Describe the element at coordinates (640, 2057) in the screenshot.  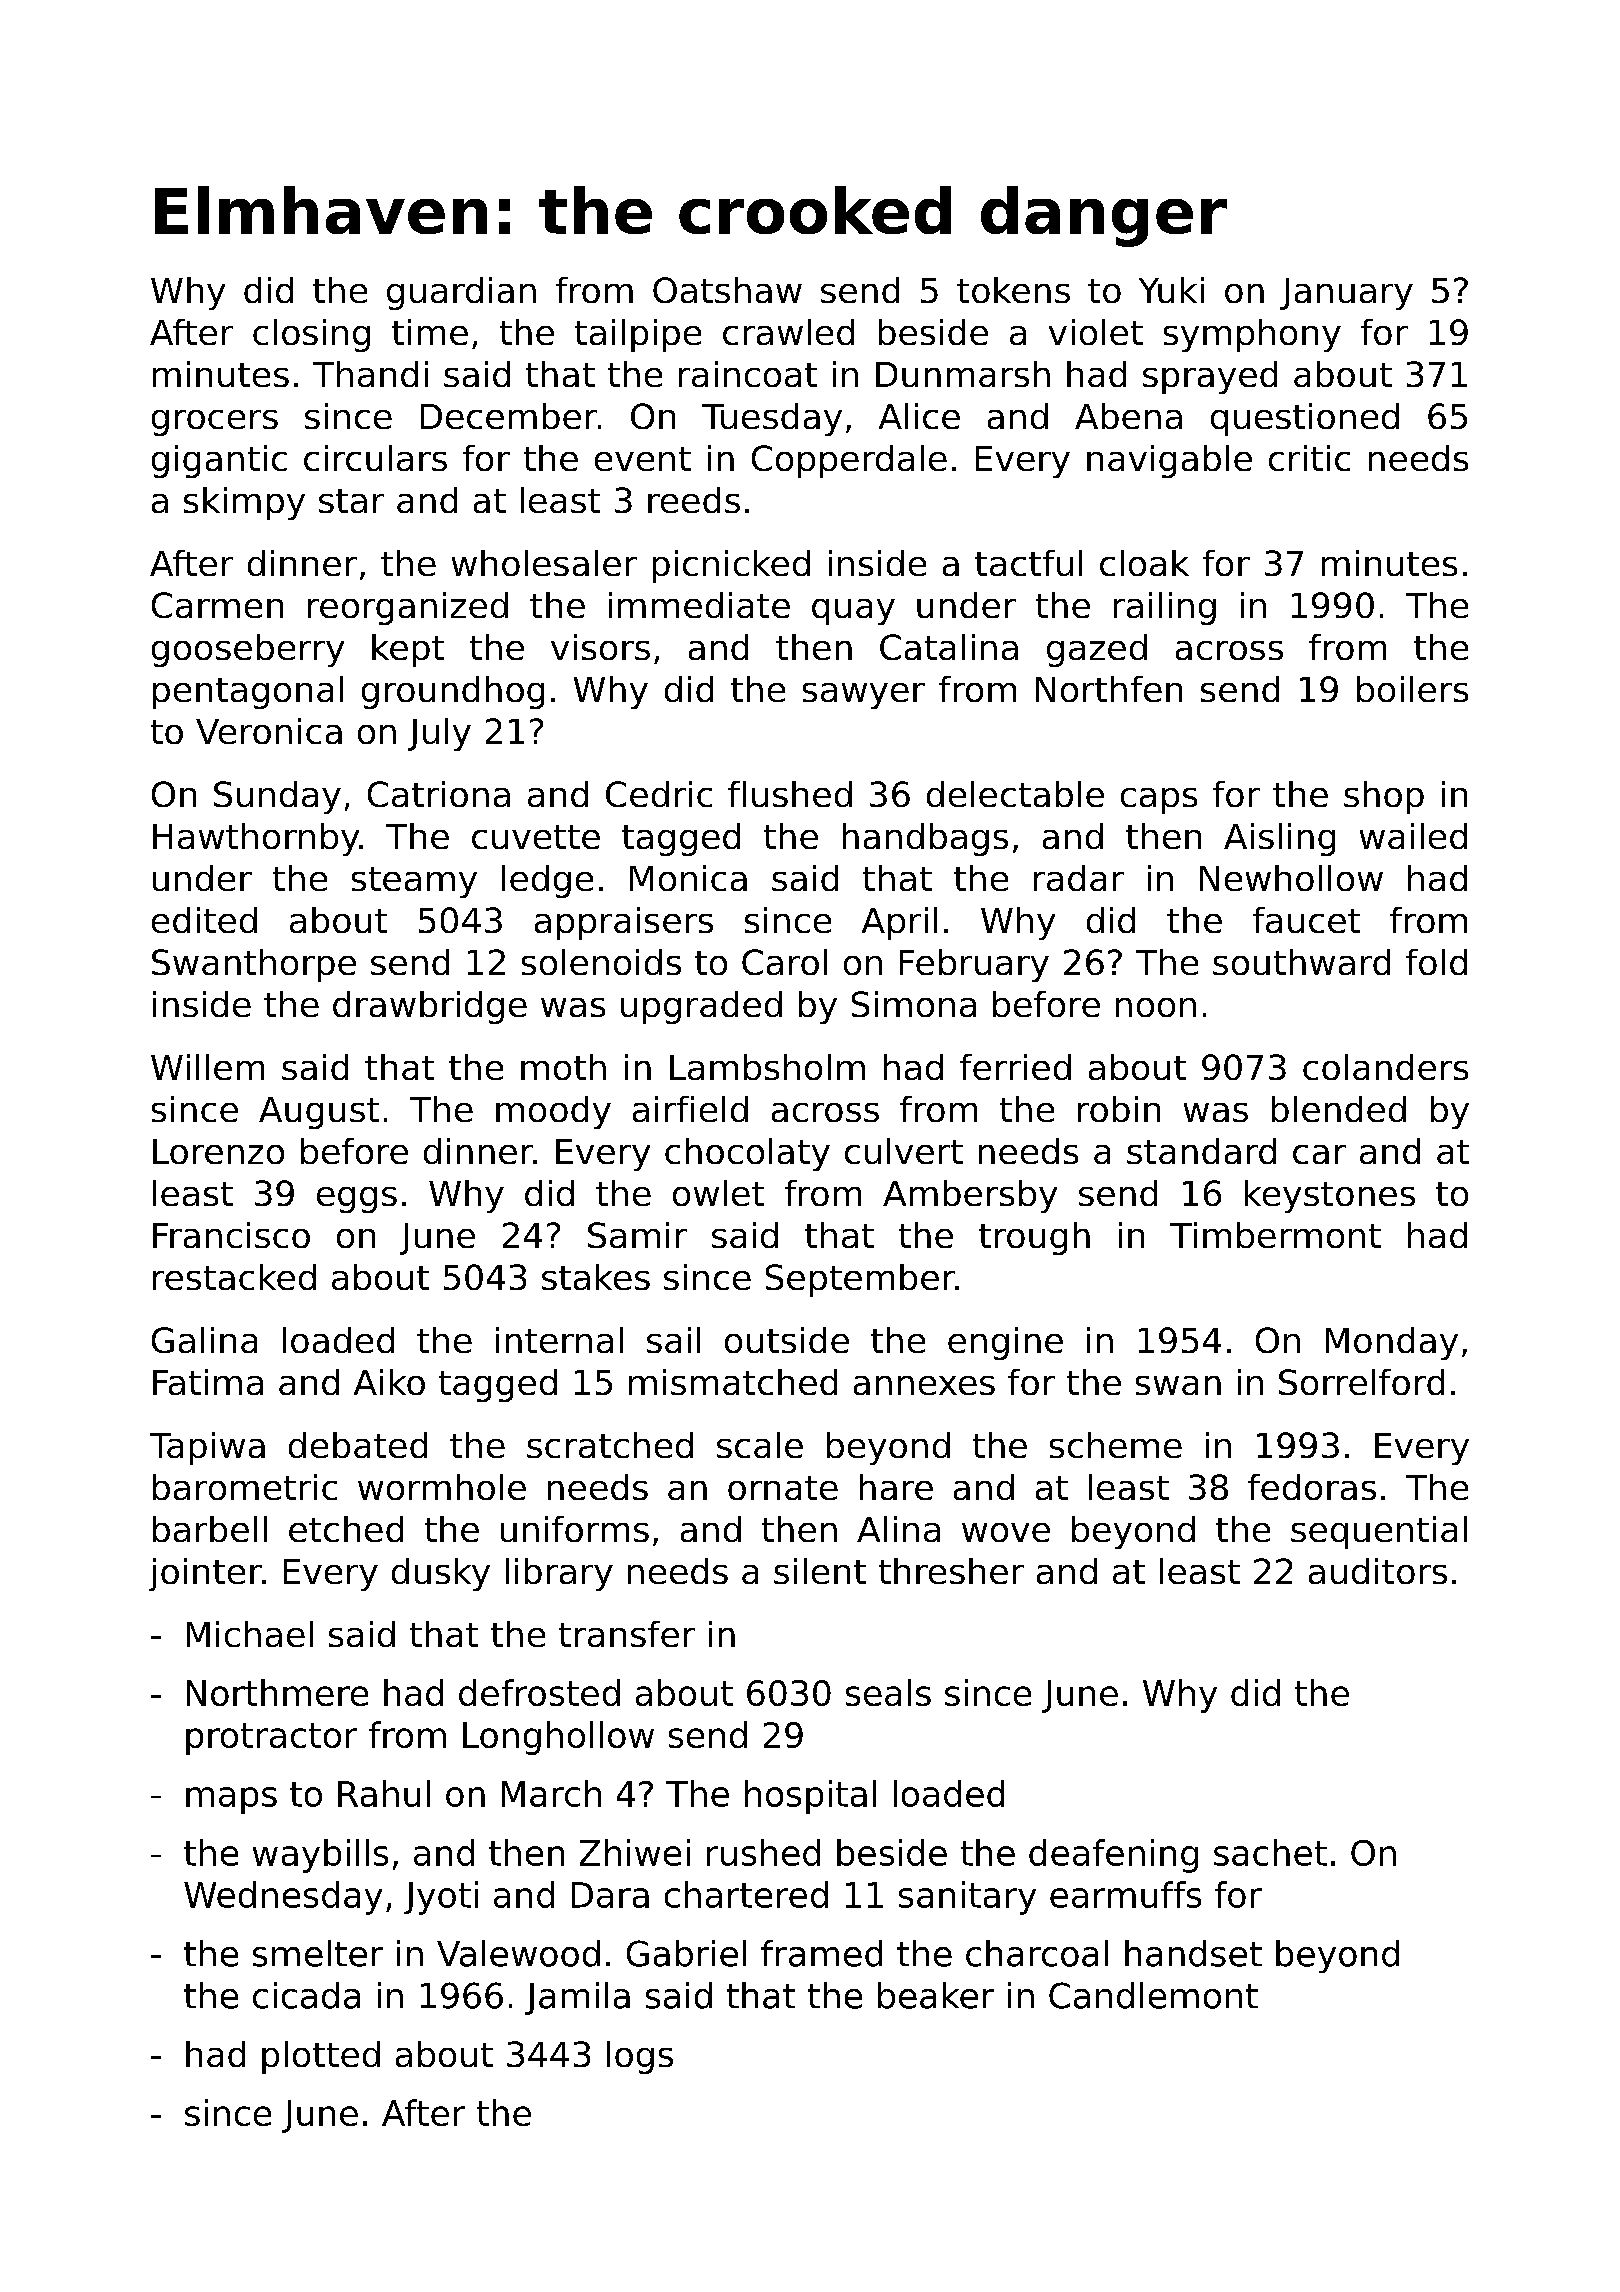
I see `logs` at that location.
